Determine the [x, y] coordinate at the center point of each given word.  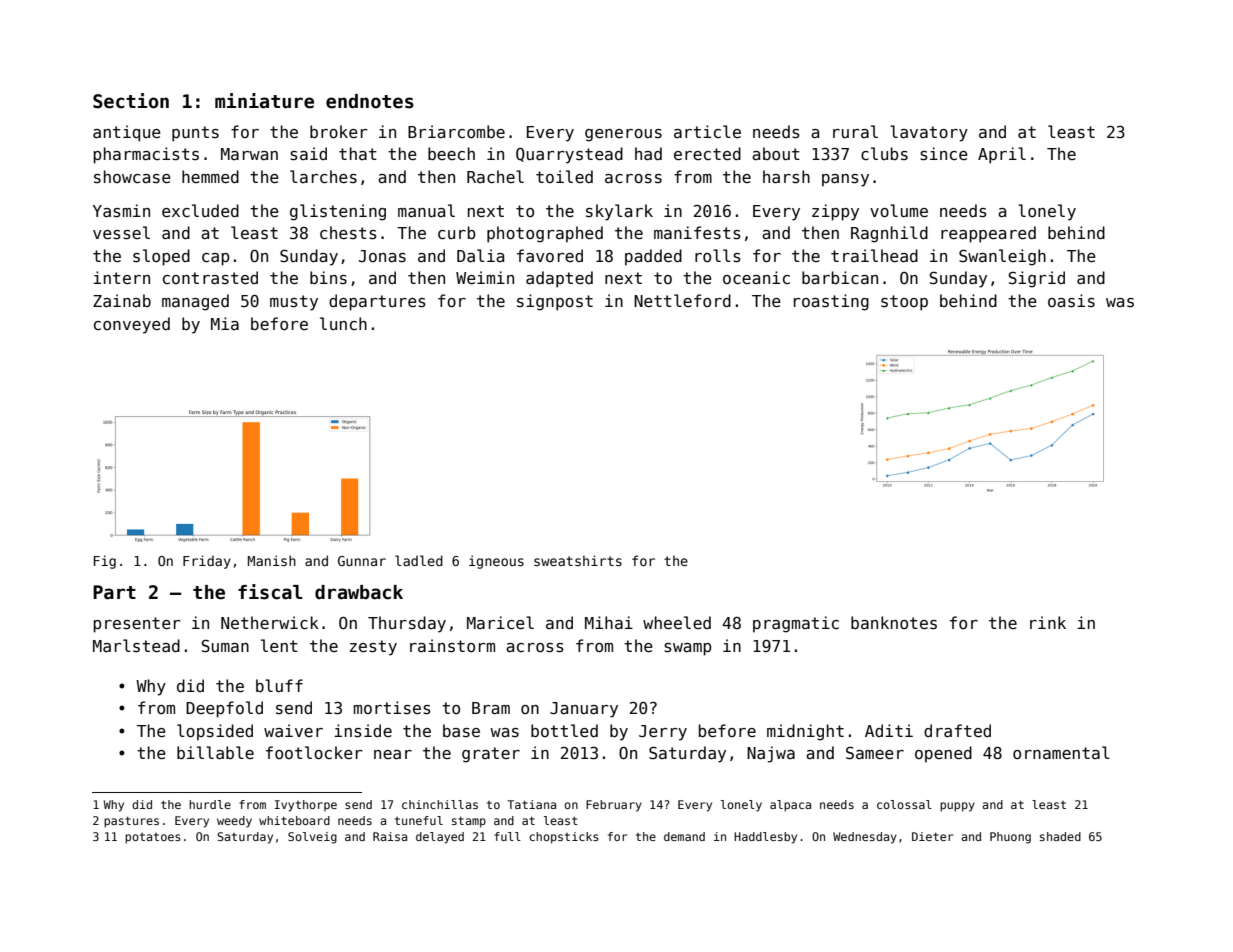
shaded [1060, 836]
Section [131, 101]
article [707, 131]
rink [1048, 622]
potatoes [153, 838]
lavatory [929, 133]
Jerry [663, 733]
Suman [225, 646]
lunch [343, 323]
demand [684, 836]
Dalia [480, 255]
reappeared [988, 234]
